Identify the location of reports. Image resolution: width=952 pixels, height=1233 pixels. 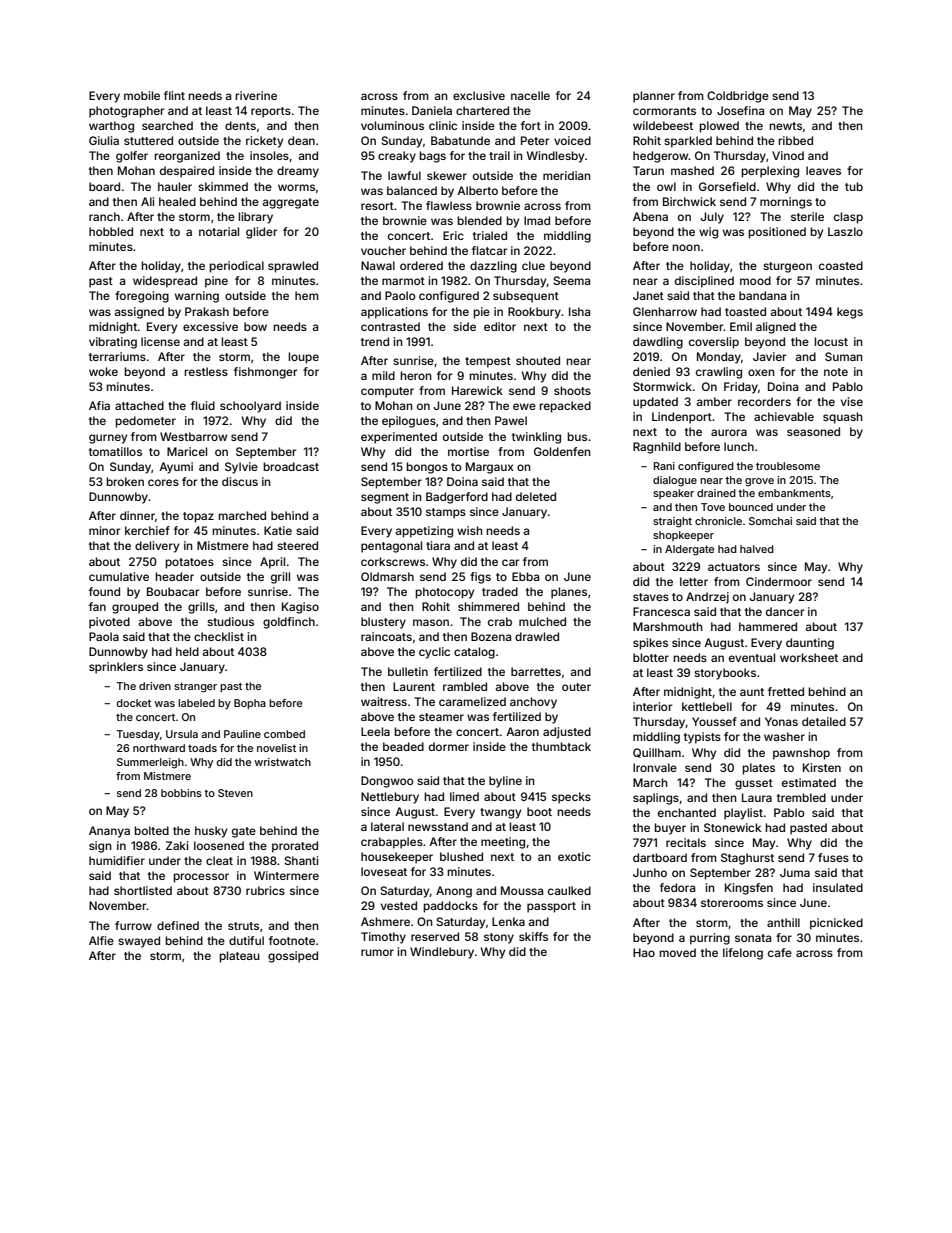
(271, 112).
